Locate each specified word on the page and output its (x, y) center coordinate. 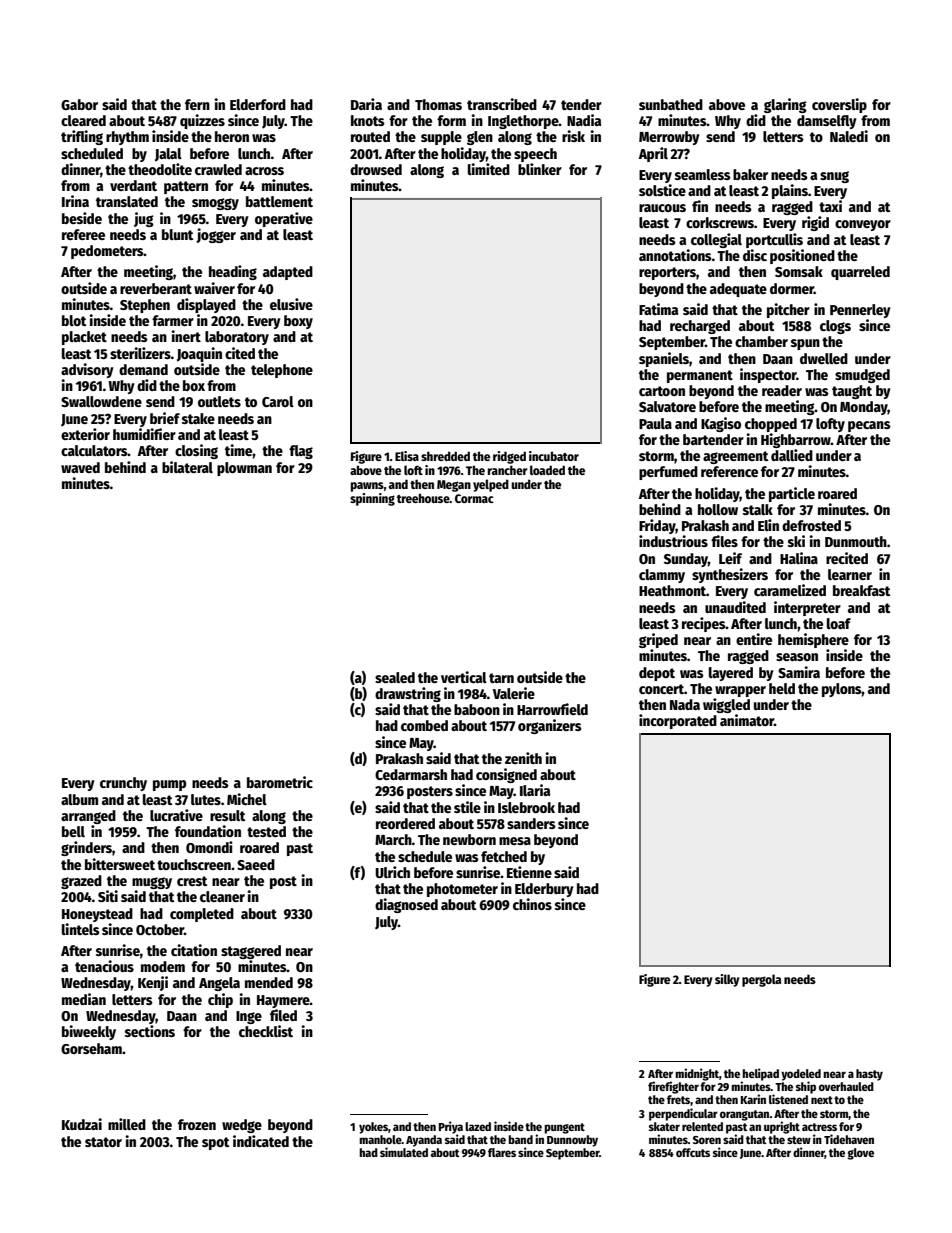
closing (196, 451)
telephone (282, 371)
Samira (799, 672)
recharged (700, 327)
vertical (464, 677)
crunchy (123, 784)
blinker (540, 169)
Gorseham (91, 1048)
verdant (133, 185)
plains (790, 191)
